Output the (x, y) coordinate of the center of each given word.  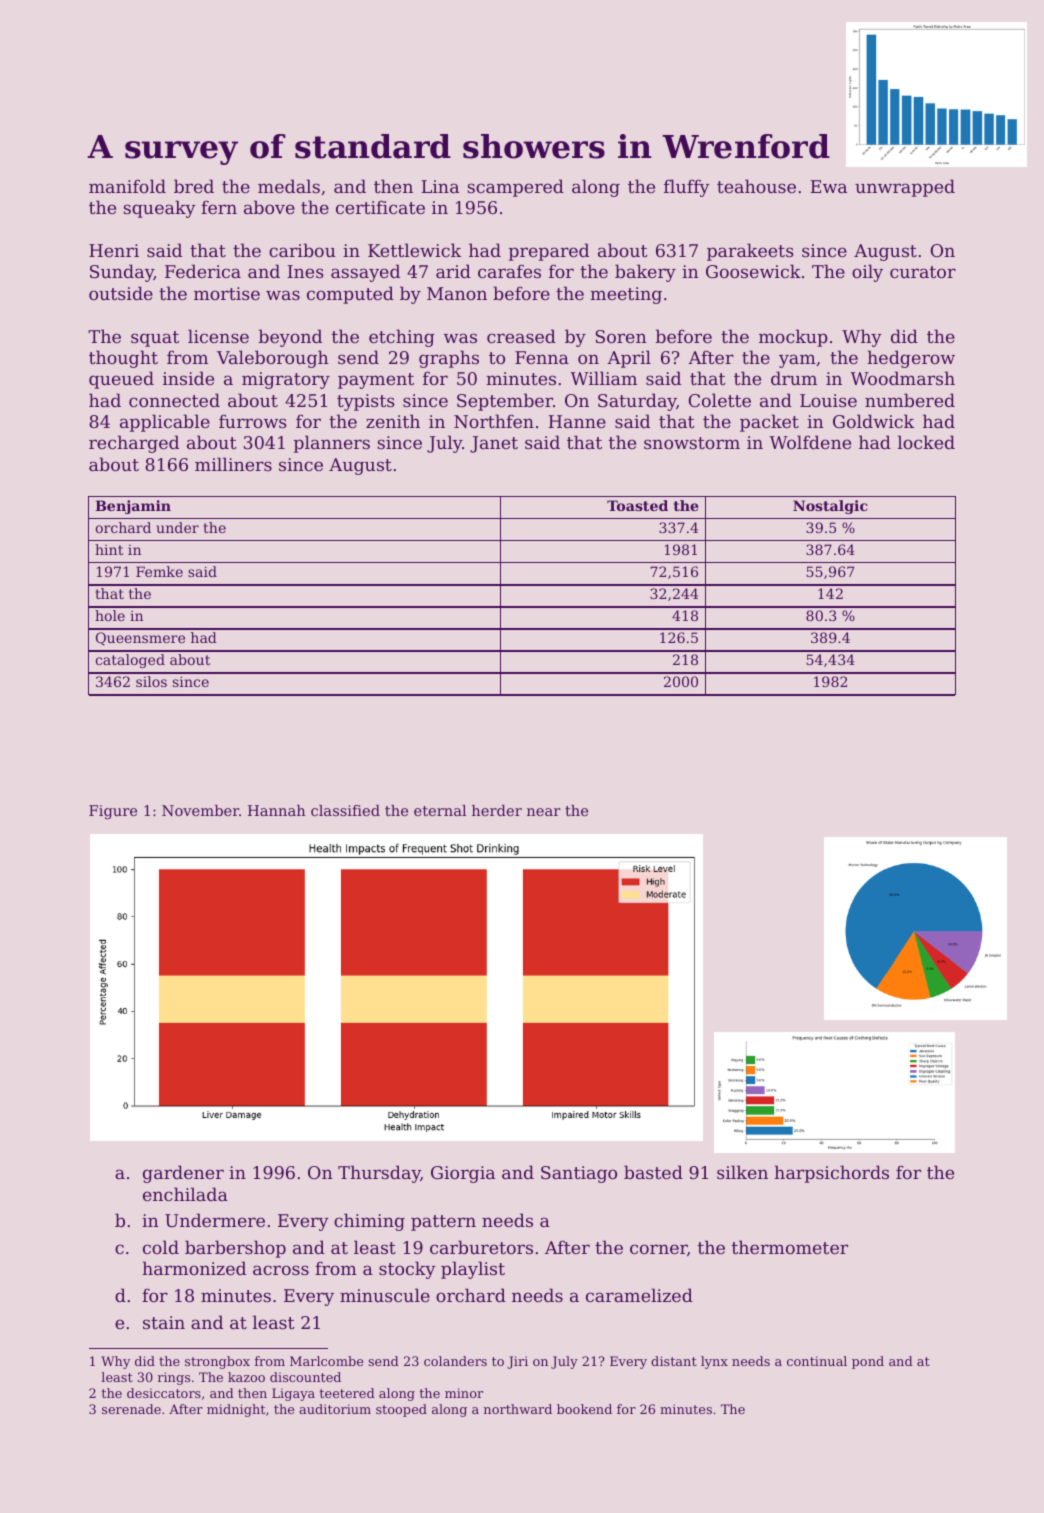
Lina (440, 186)
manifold (127, 186)
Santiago (579, 1174)
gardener (183, 1174)
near (544, 812)
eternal (440, 810)
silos (151, 681)
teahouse (756, 186)
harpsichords (831, 1174)
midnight (236, 1410)
